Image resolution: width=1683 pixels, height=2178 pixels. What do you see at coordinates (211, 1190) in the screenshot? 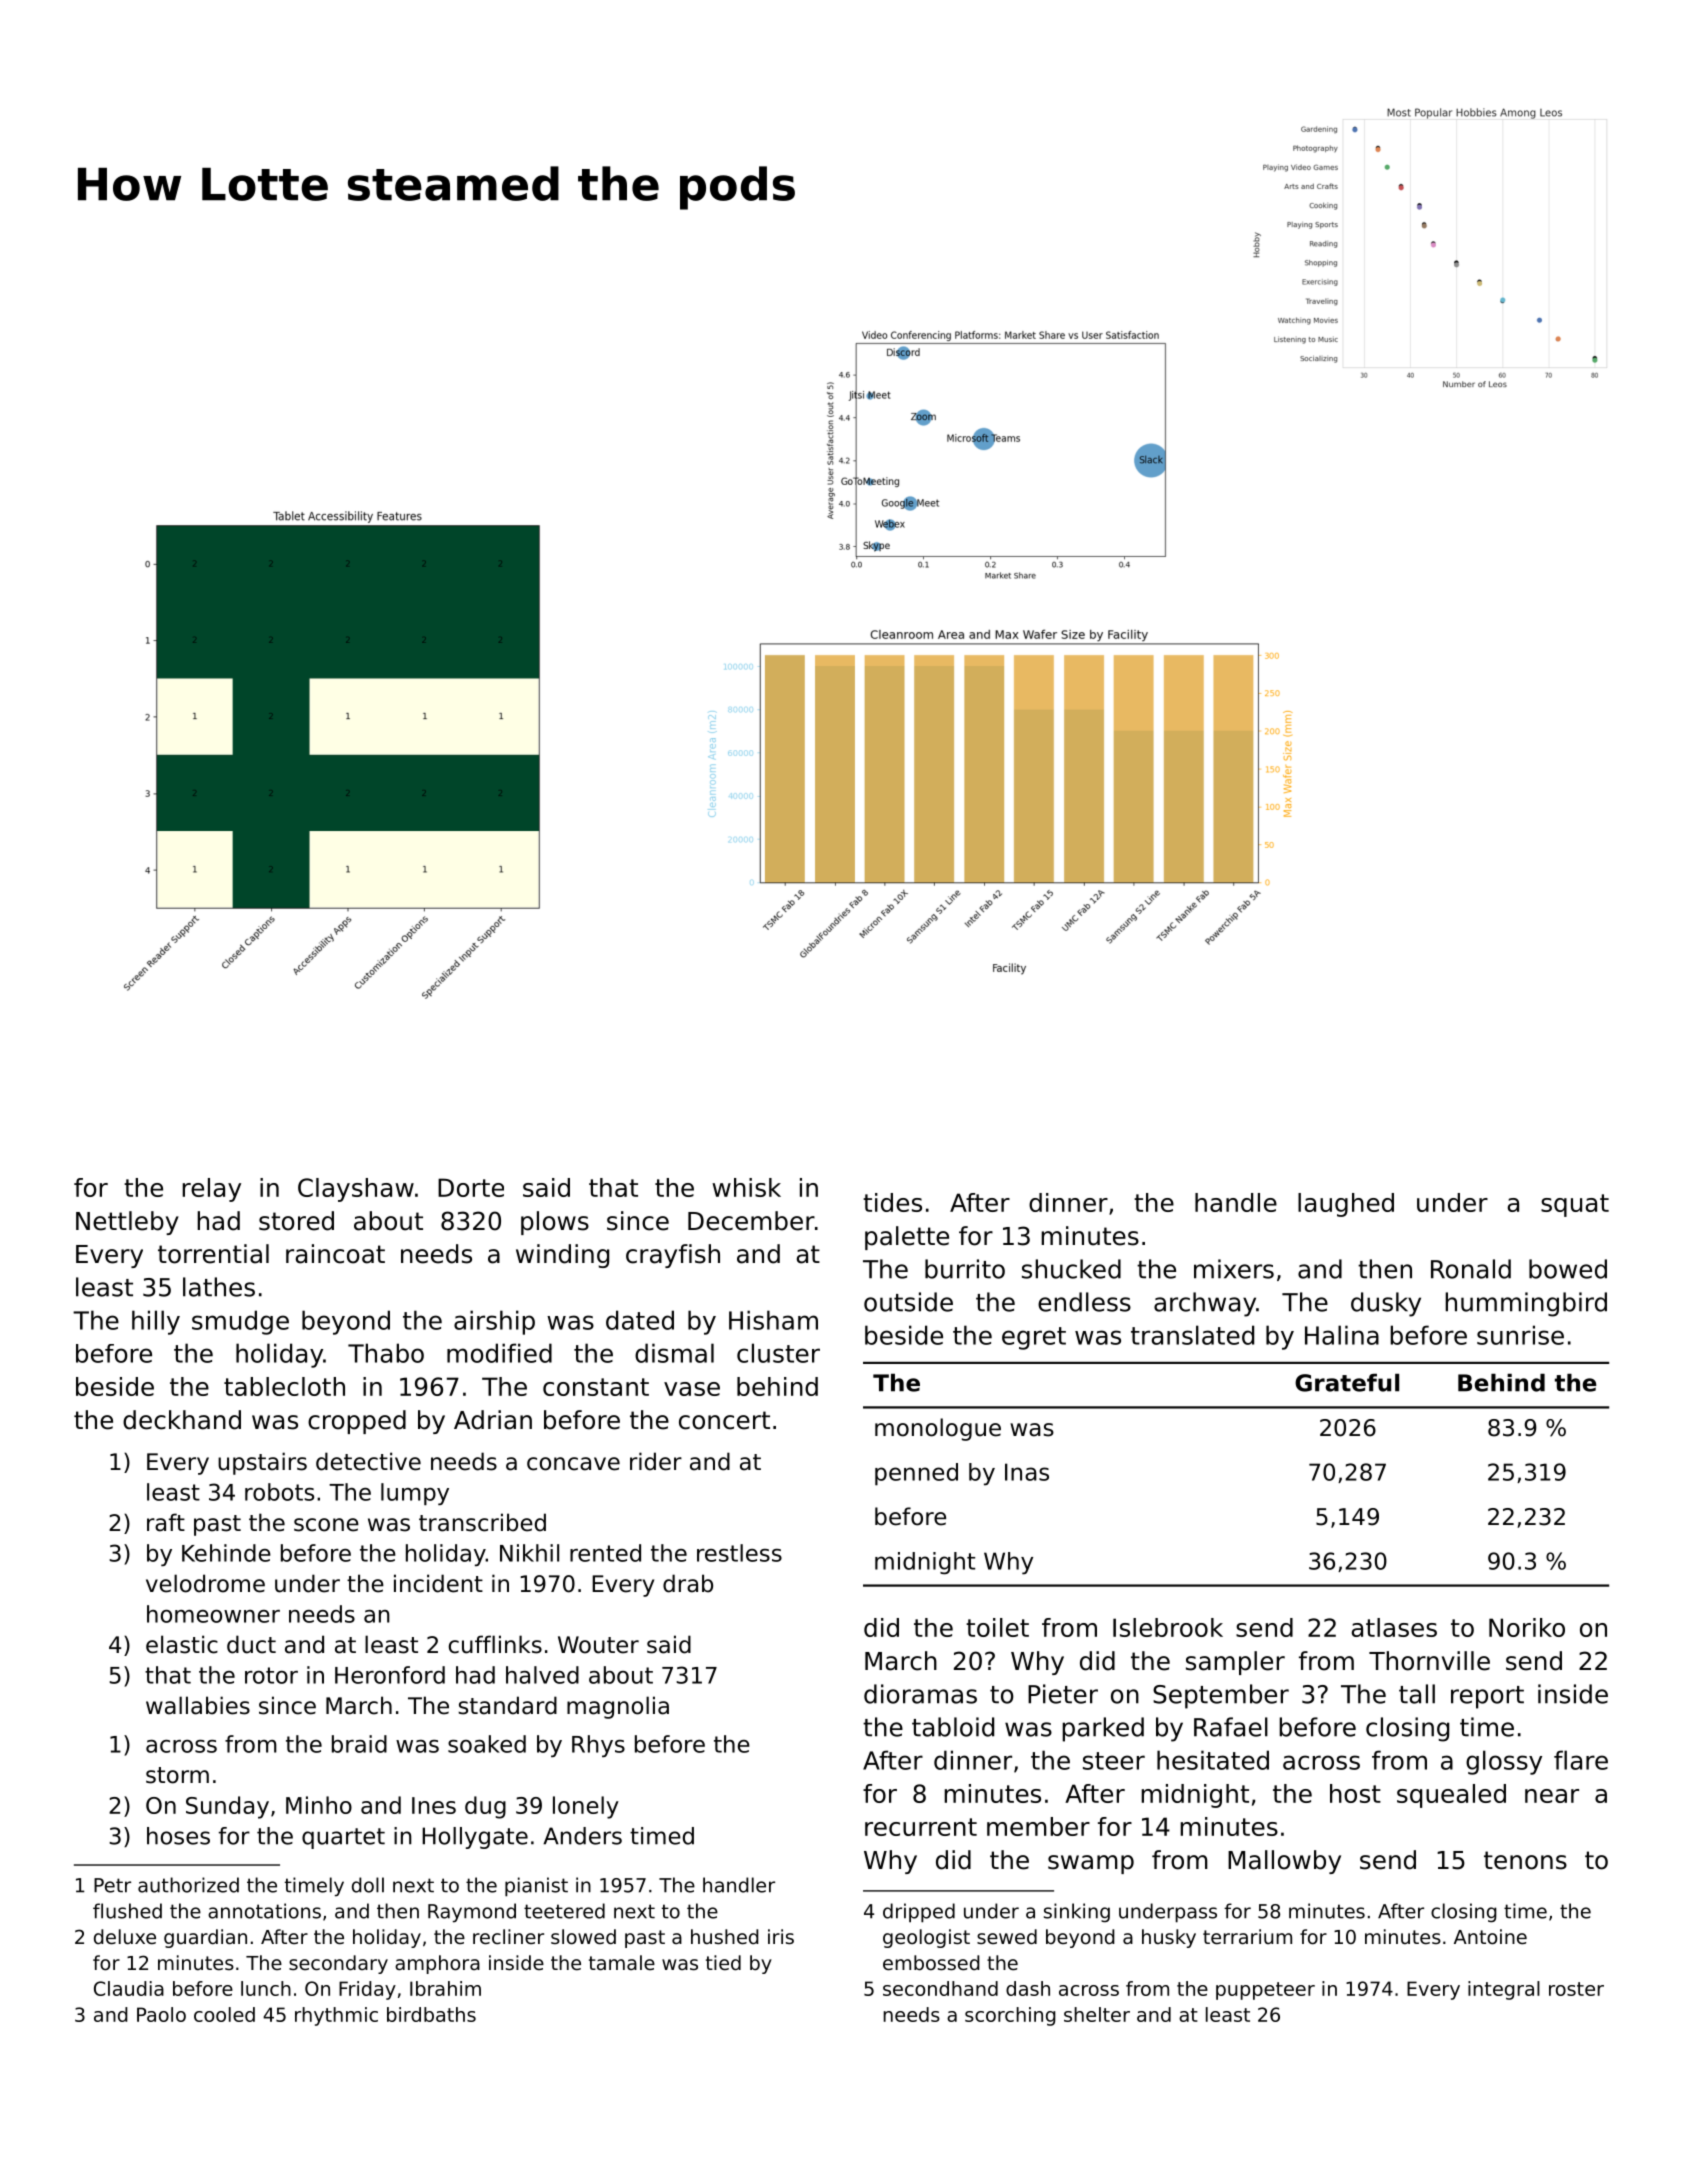
I see `relay` at bounding box center [211, 1190].
